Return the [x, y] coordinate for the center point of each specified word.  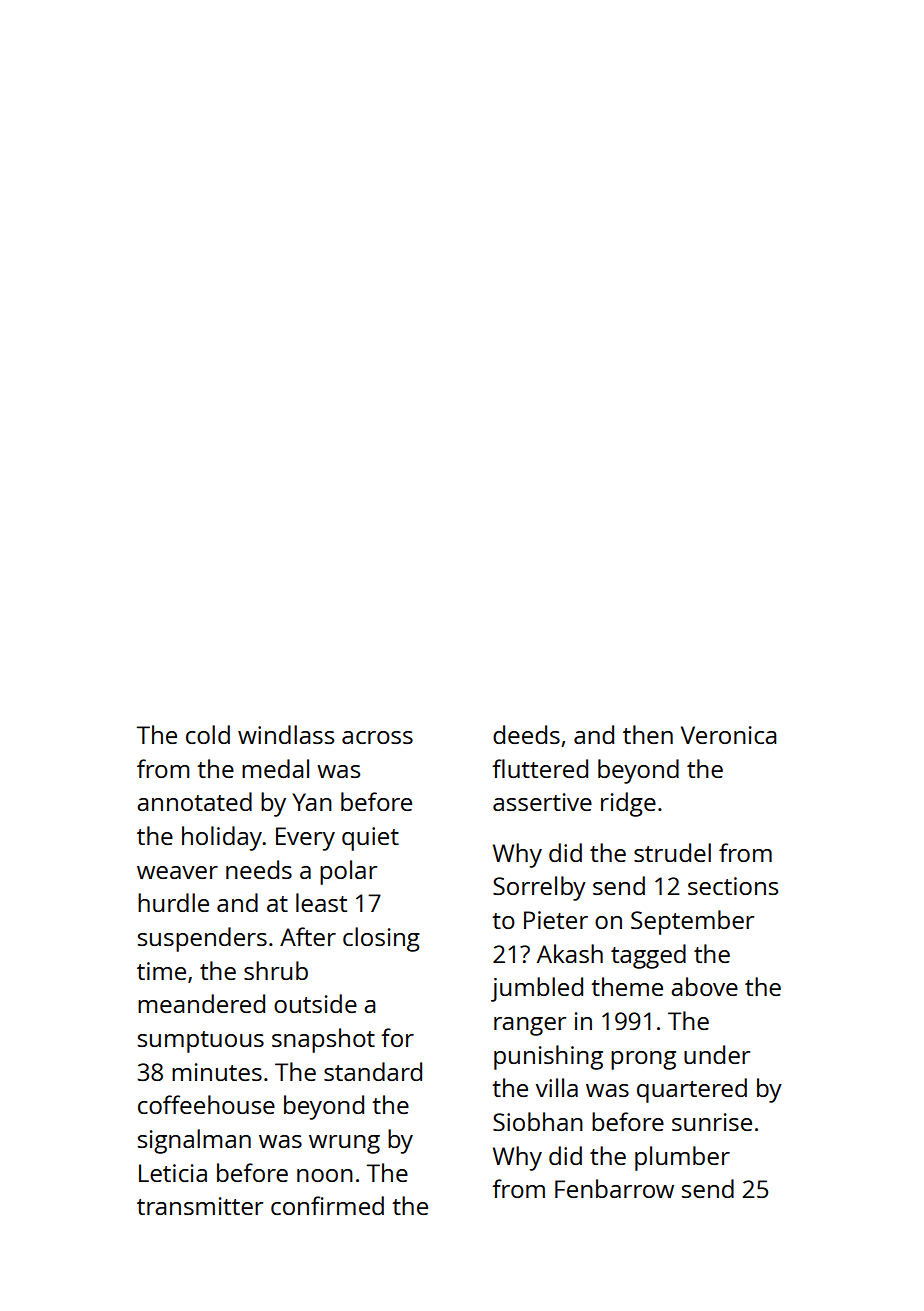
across [377, 737]
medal [275, 768]
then [648, 734]
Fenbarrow [614, 1188]
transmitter [200, 1206]
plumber [682, 1158]
